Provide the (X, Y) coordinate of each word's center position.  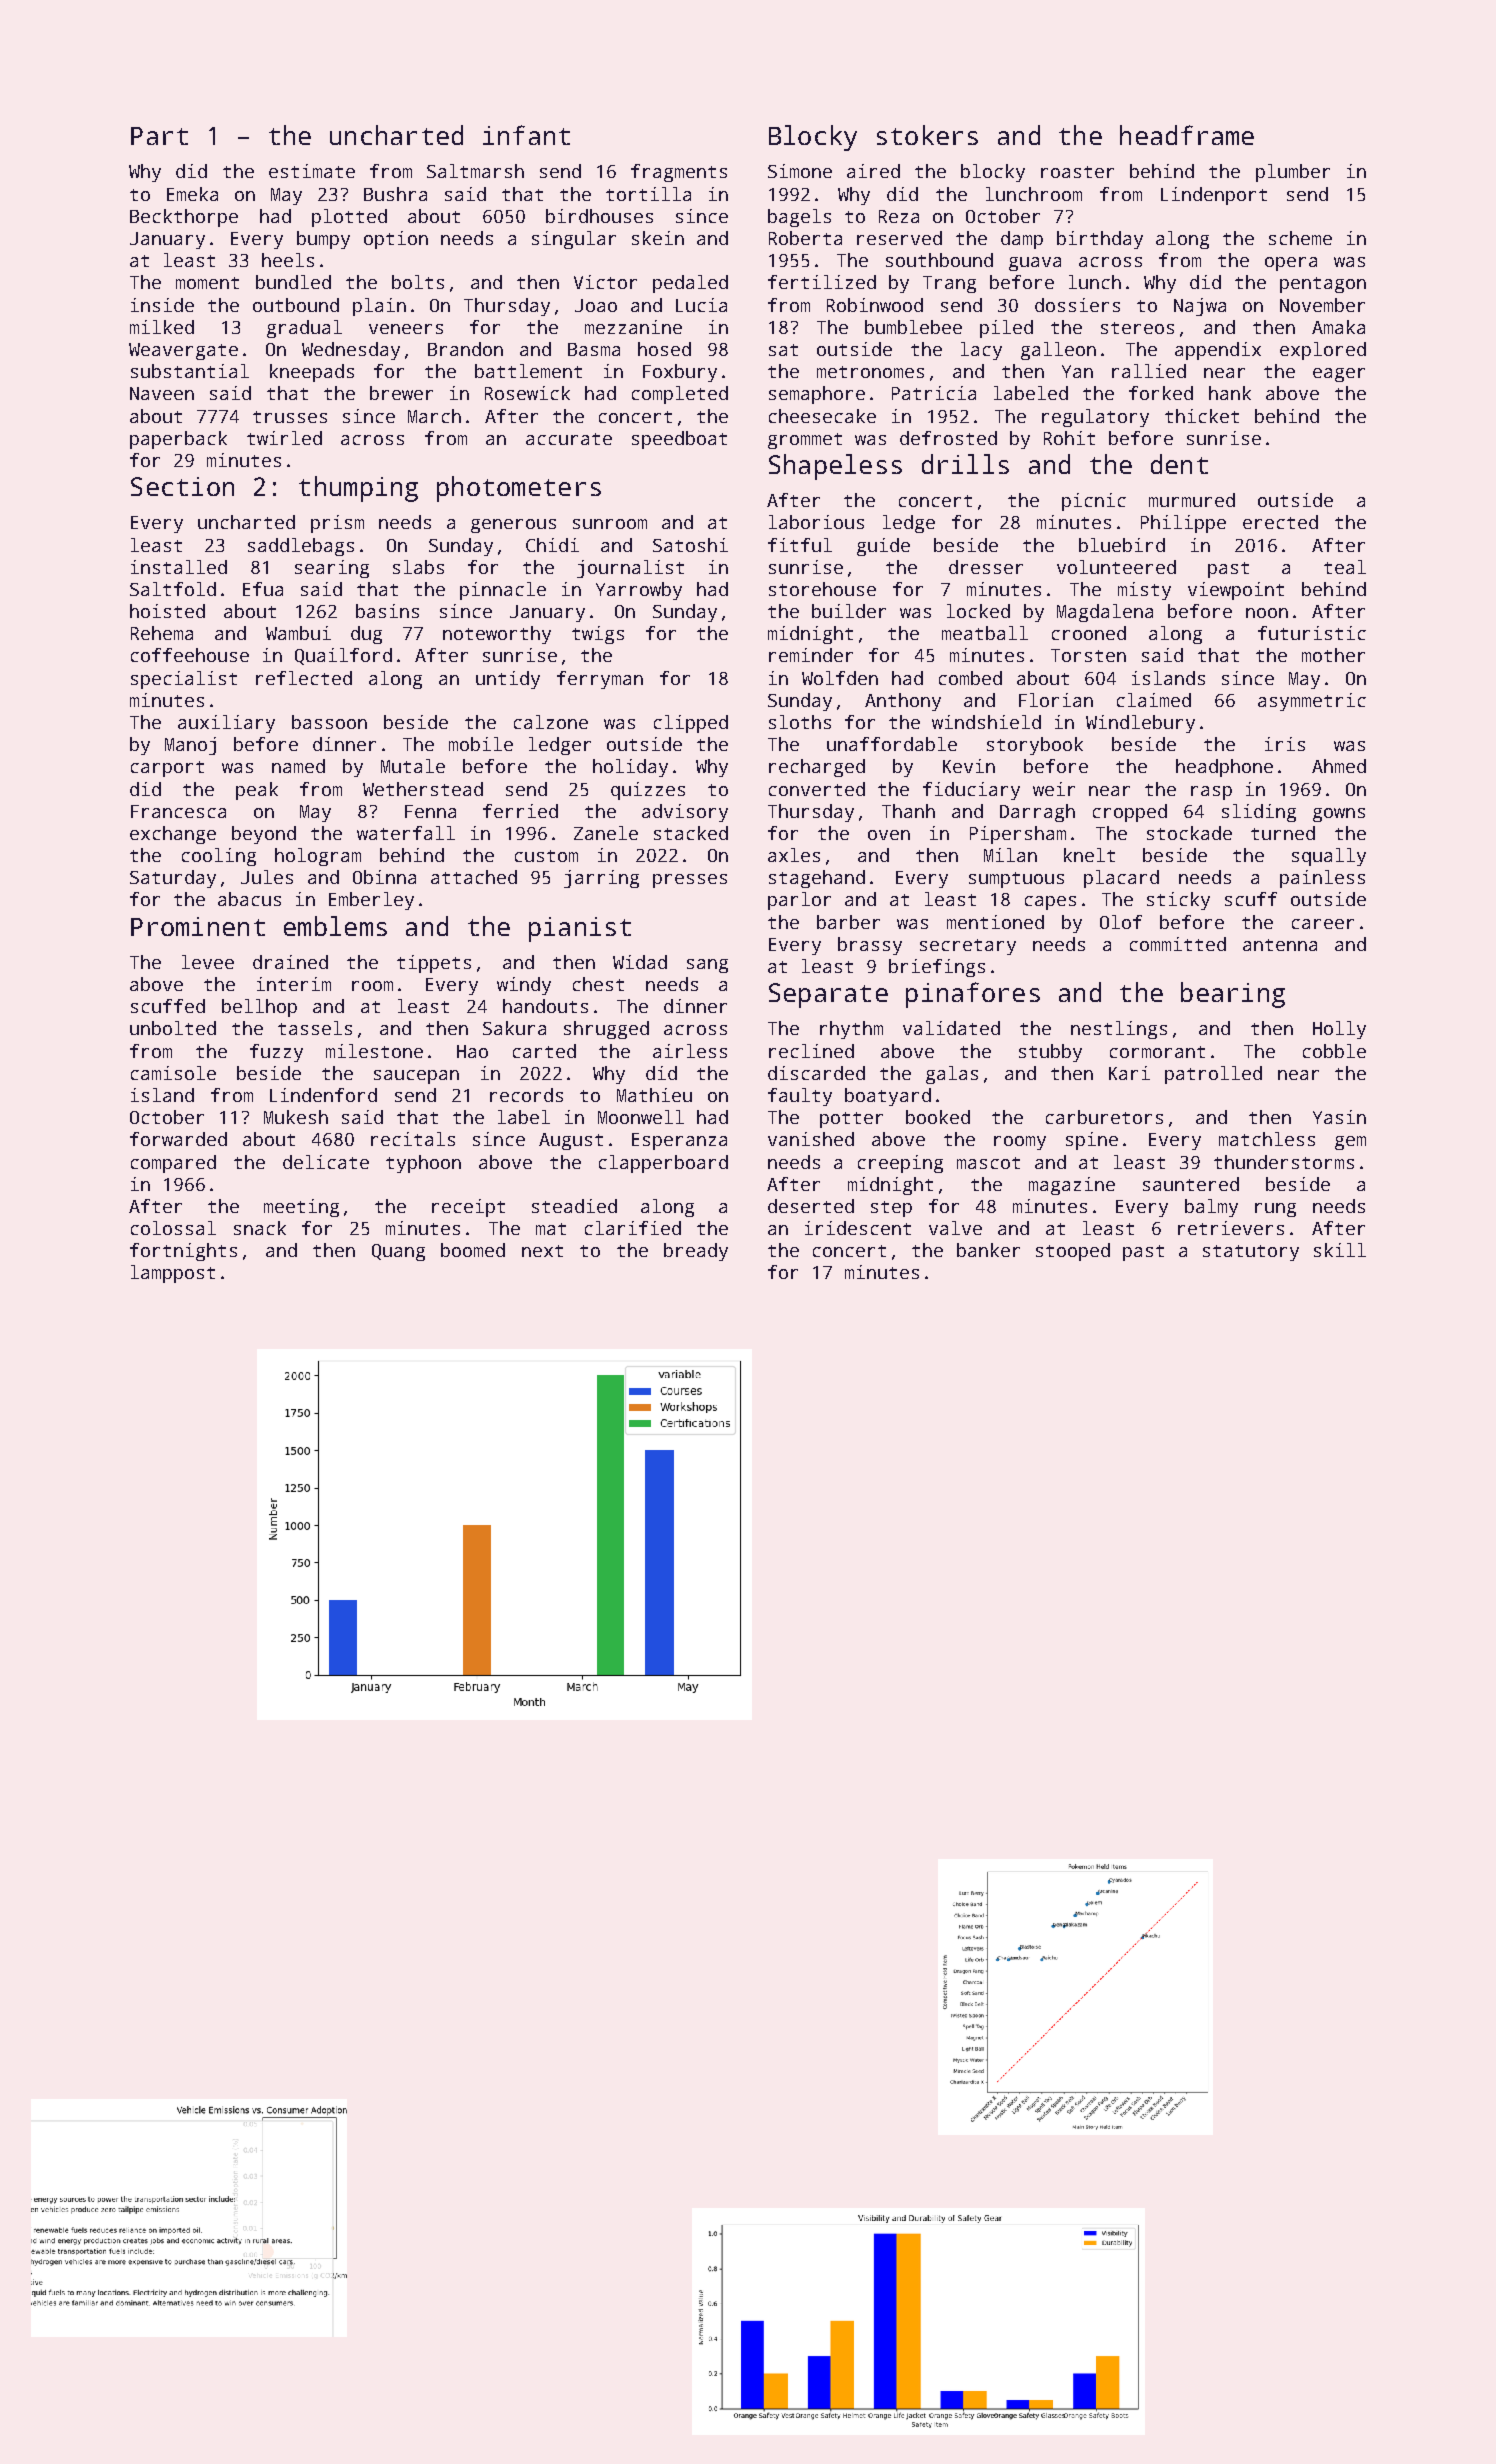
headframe (1187, 135)
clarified (633, 1228)
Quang (398, 1252)
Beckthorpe (184, 218)
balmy (1211, 1208)
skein (658, 238)
